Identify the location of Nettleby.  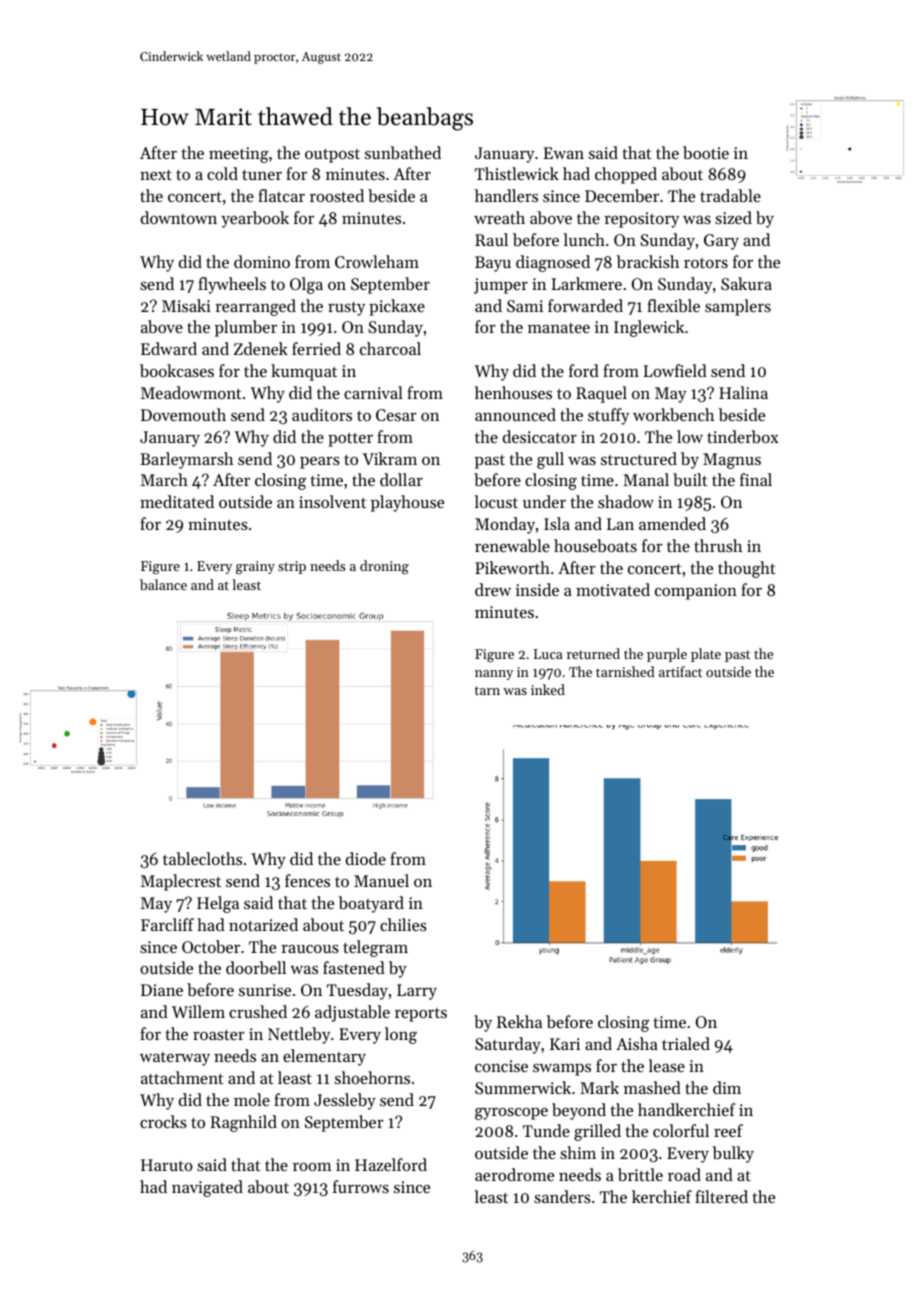
(299, 1035).
